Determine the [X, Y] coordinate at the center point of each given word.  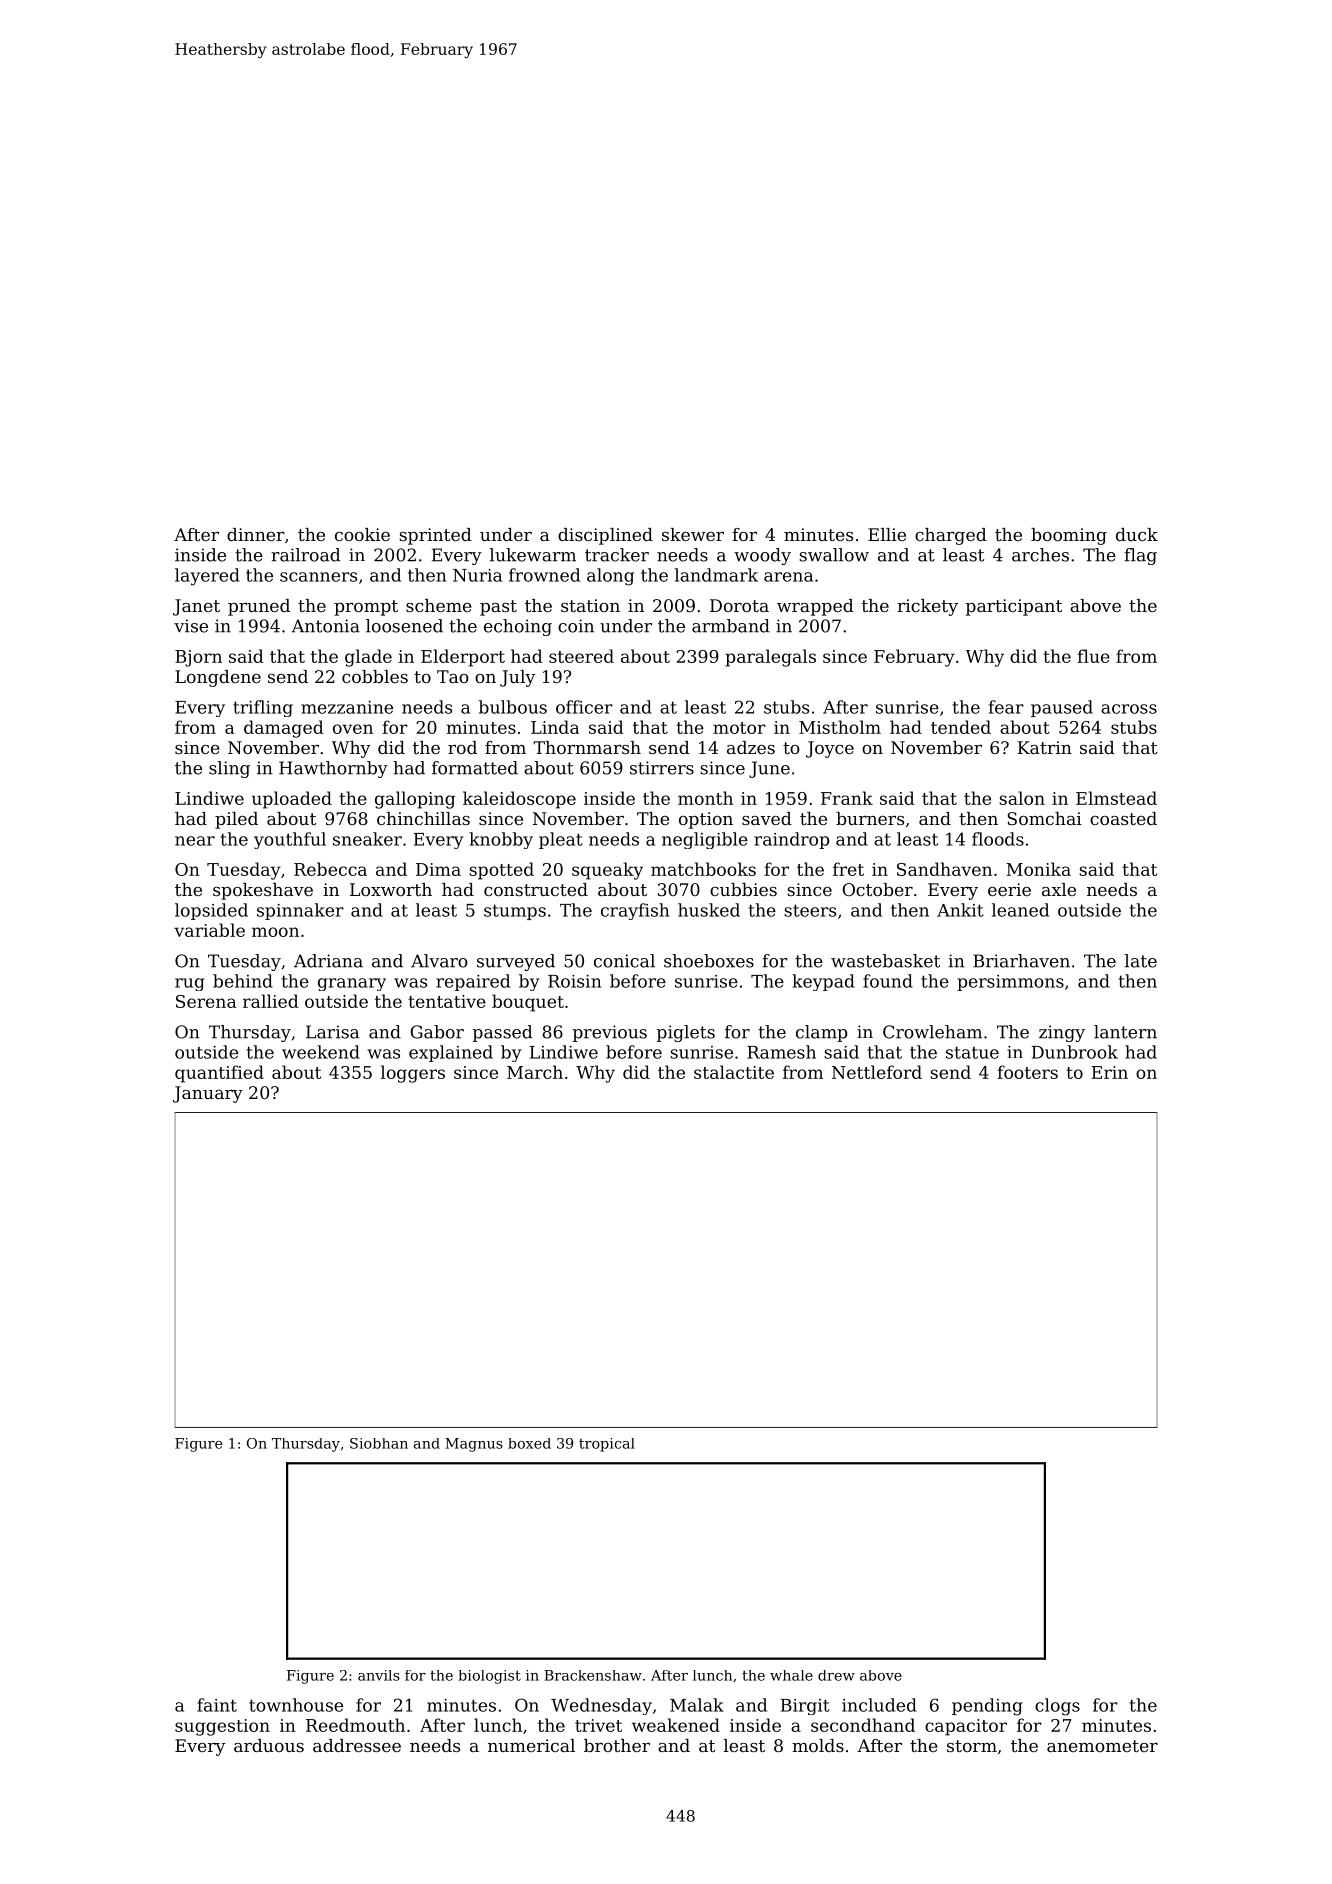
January [208, 1094]
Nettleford [877, 1072]
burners [870, 818]
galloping [415, 800]
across [1129, 709]
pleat [561, 840]
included [879, 1705]
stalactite [734, 1072]
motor [739, 728]
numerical [531, 1745]
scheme [439, 605]
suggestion [222, 1727]
